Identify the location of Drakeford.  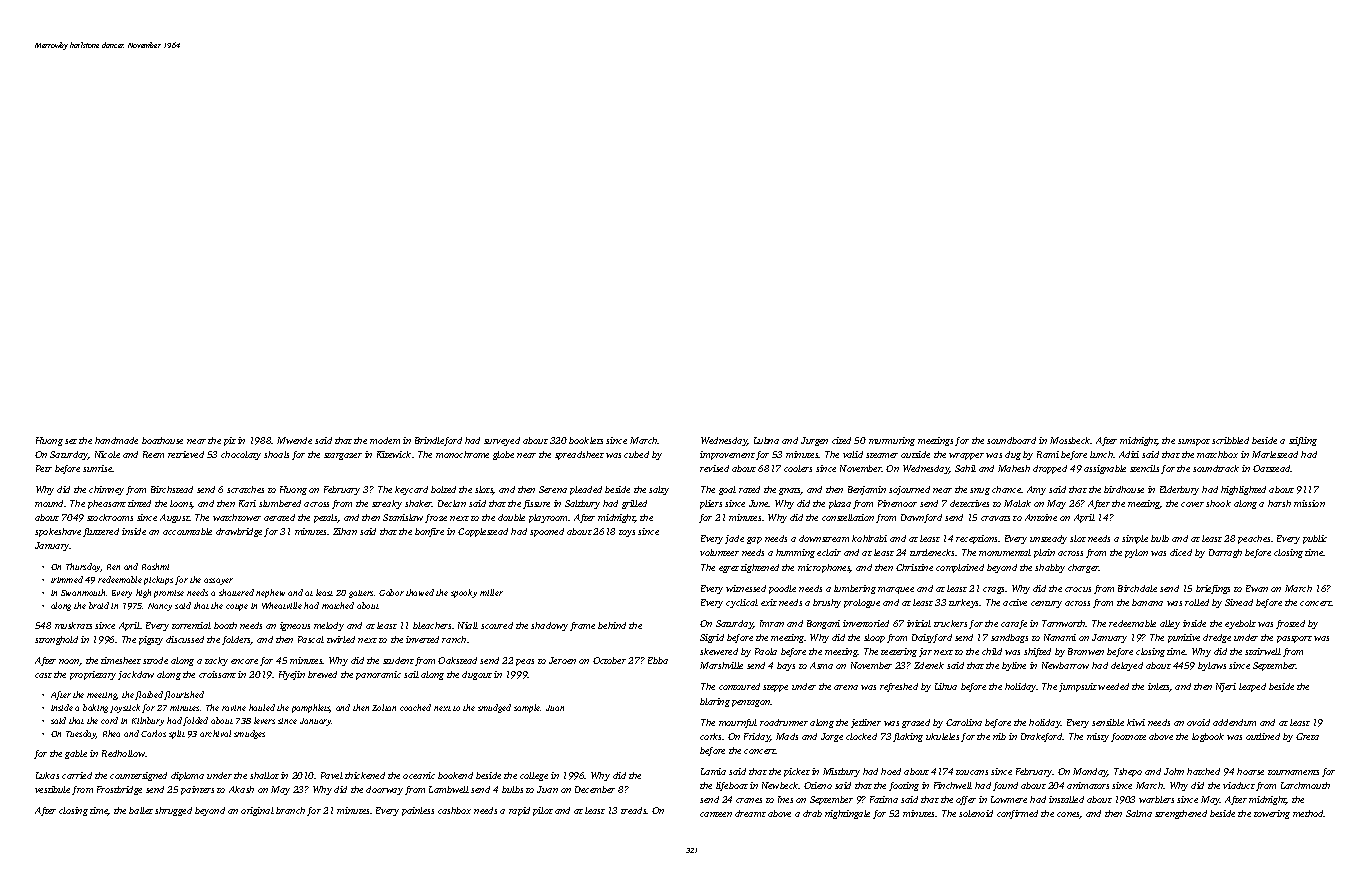
(1042, 737).
